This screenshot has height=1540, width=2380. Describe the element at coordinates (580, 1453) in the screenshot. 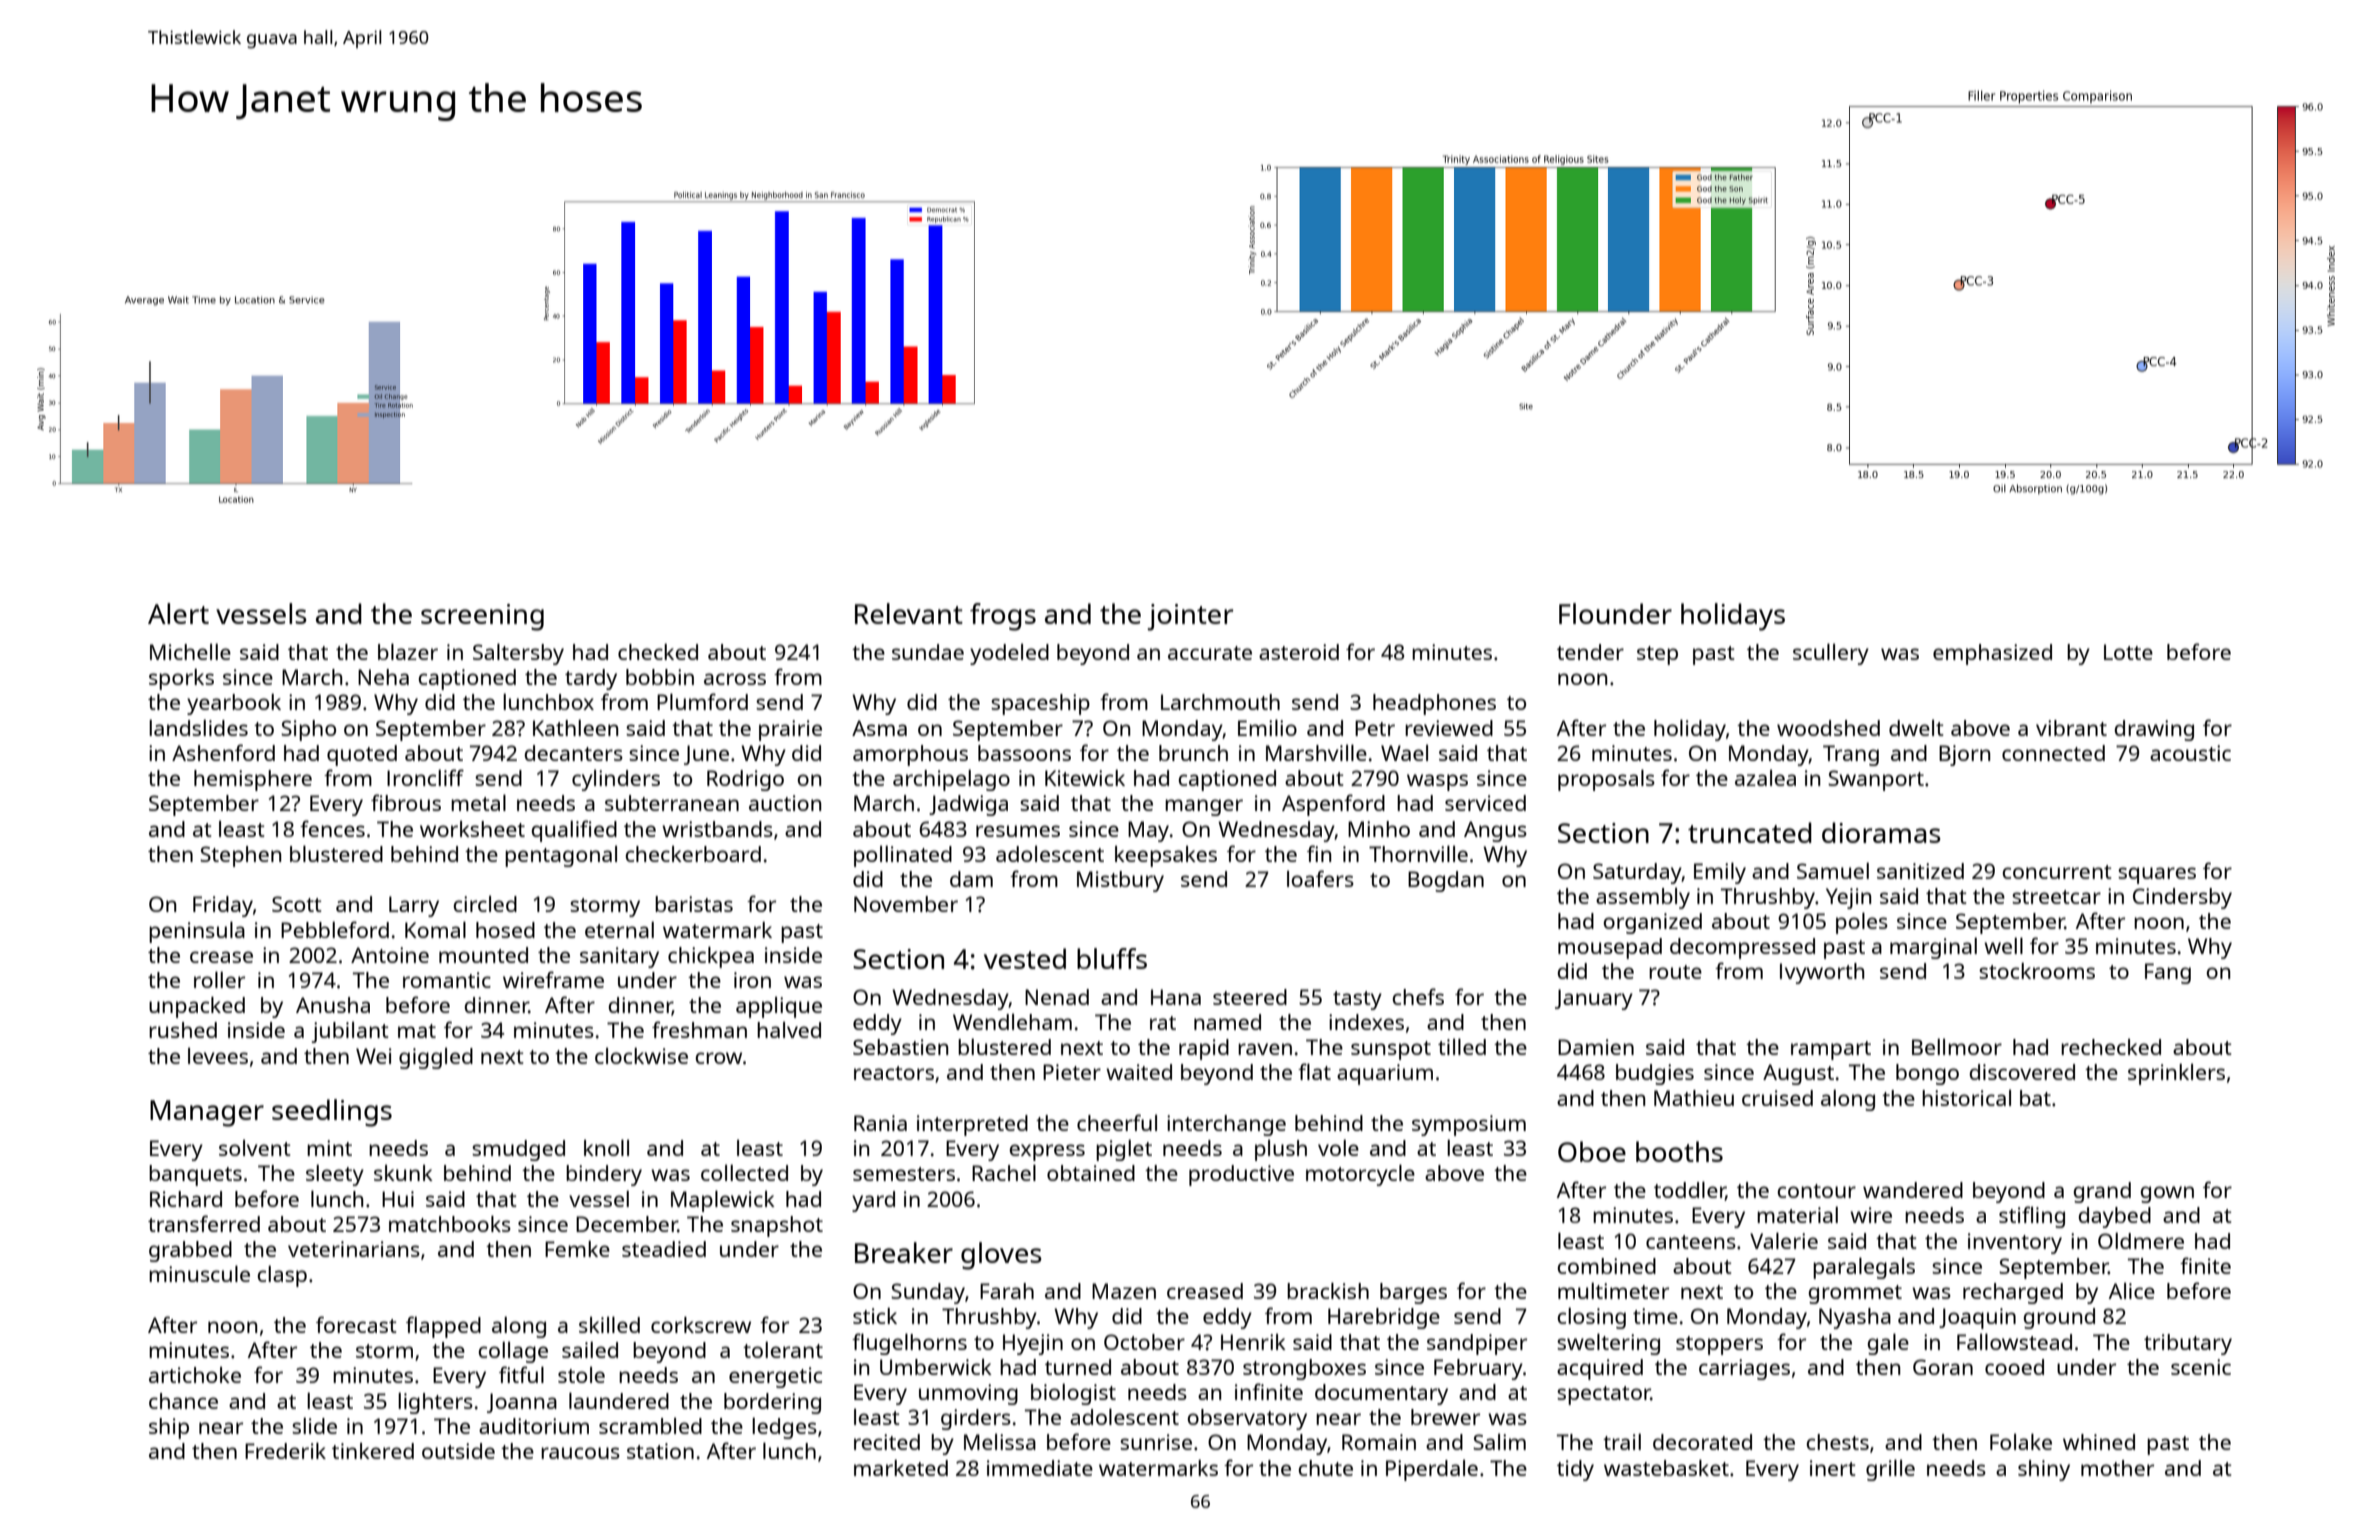

I see `raucous` at that location.
